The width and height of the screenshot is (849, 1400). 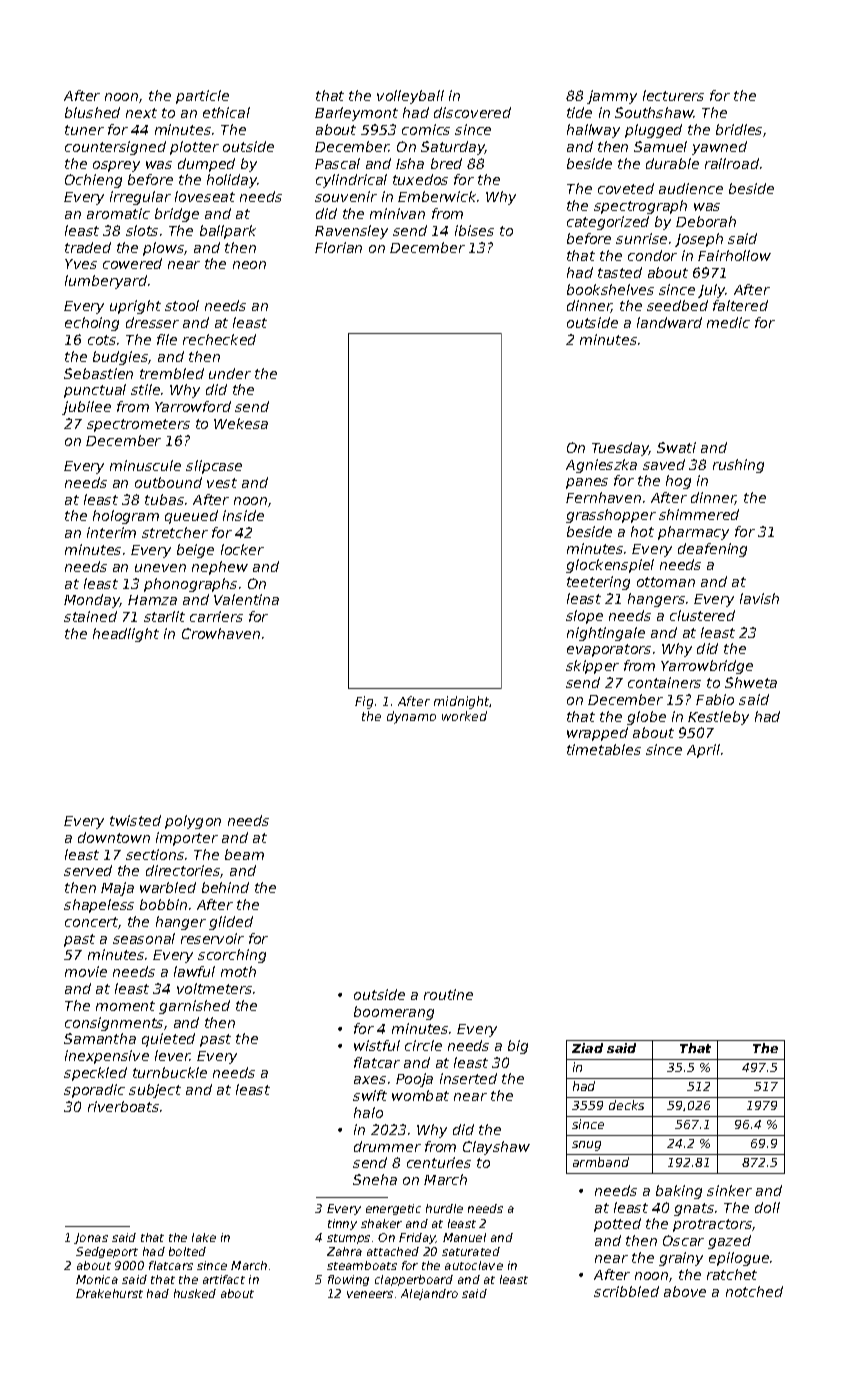 I want to click on bookshelves, so click(x=610, y=289).
